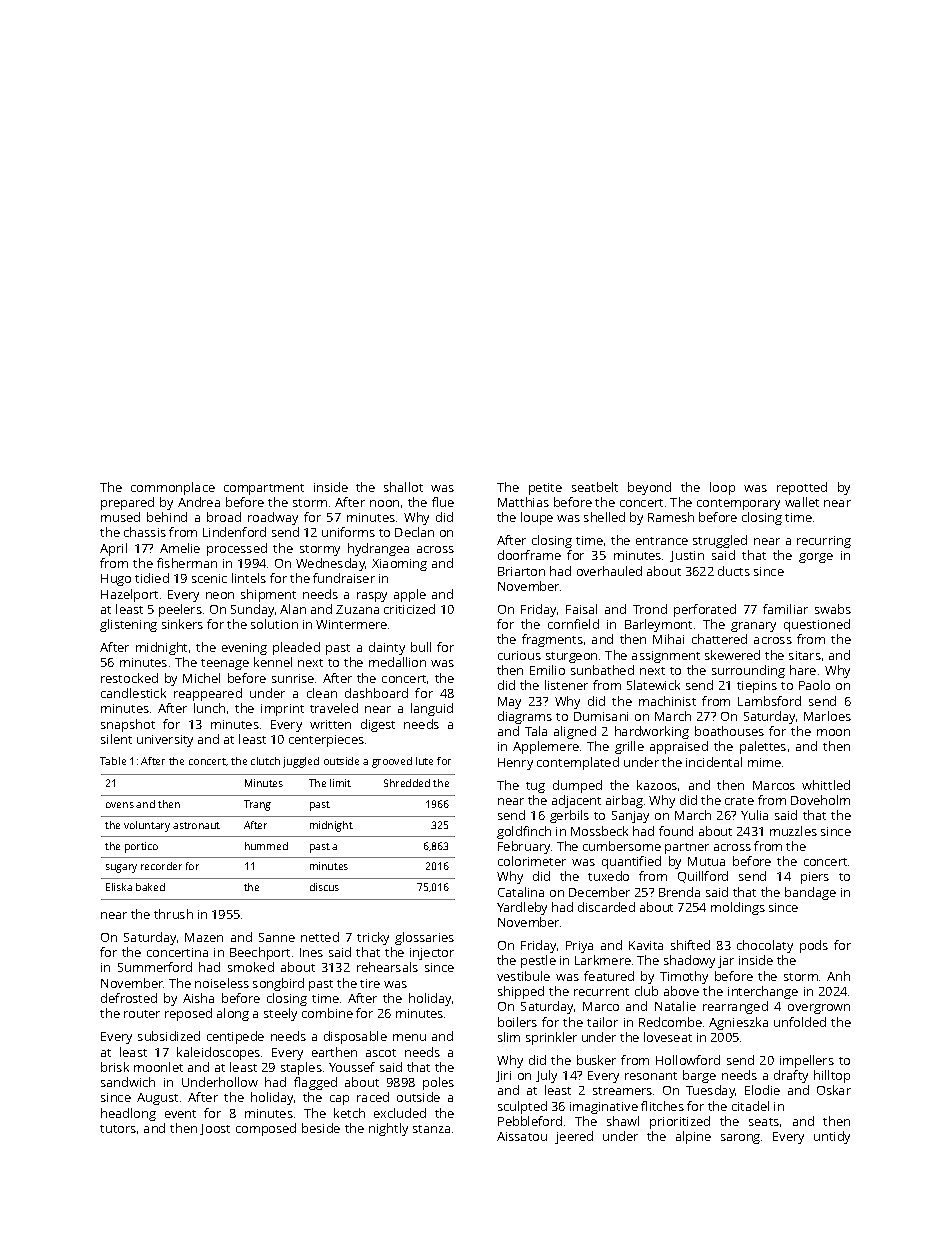  Describe the element at coordinates (142, 1014) in the screenshot. I see `router` at that location.
